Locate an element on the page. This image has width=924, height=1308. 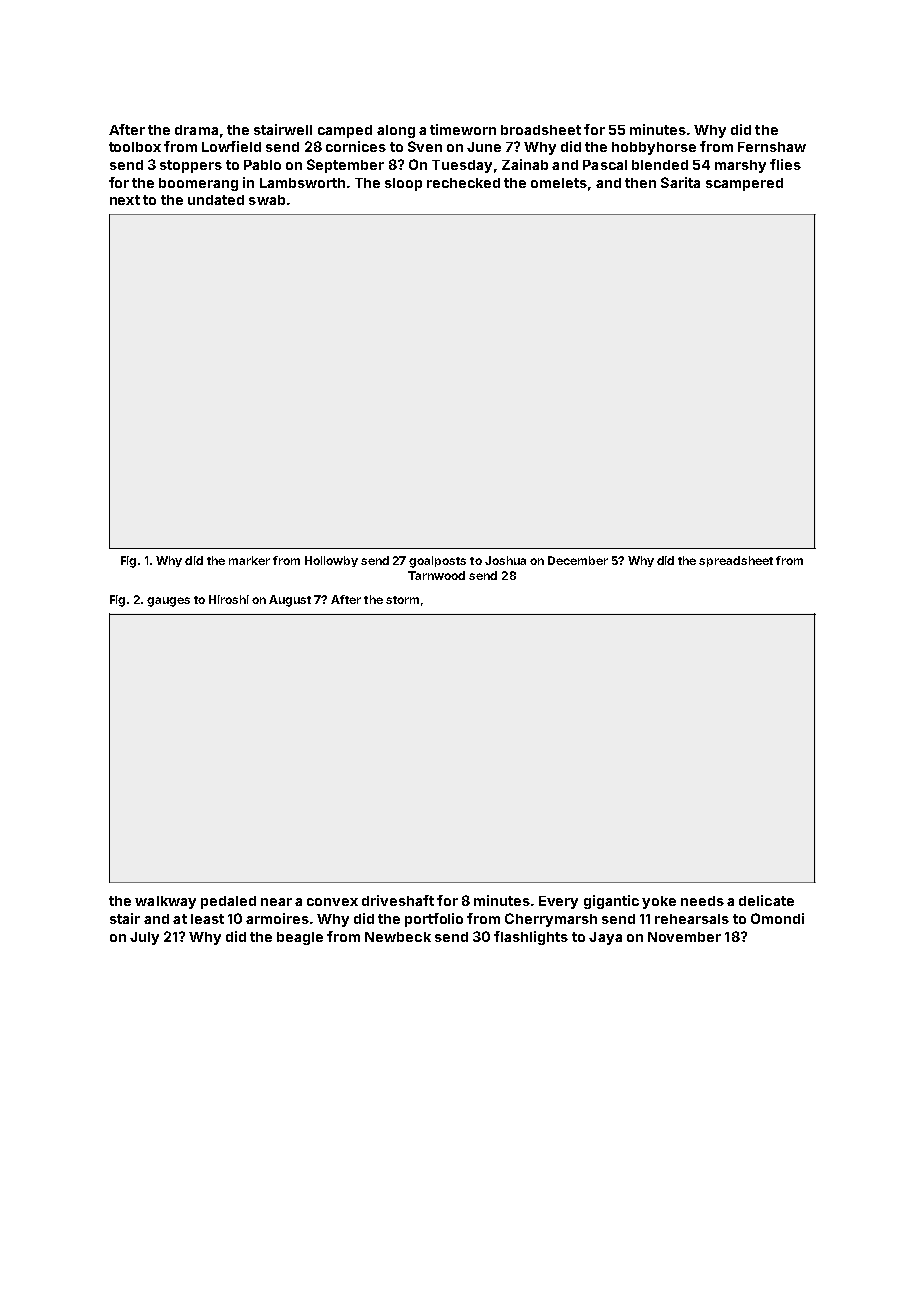
drama is located at coordinates (196, 130).
